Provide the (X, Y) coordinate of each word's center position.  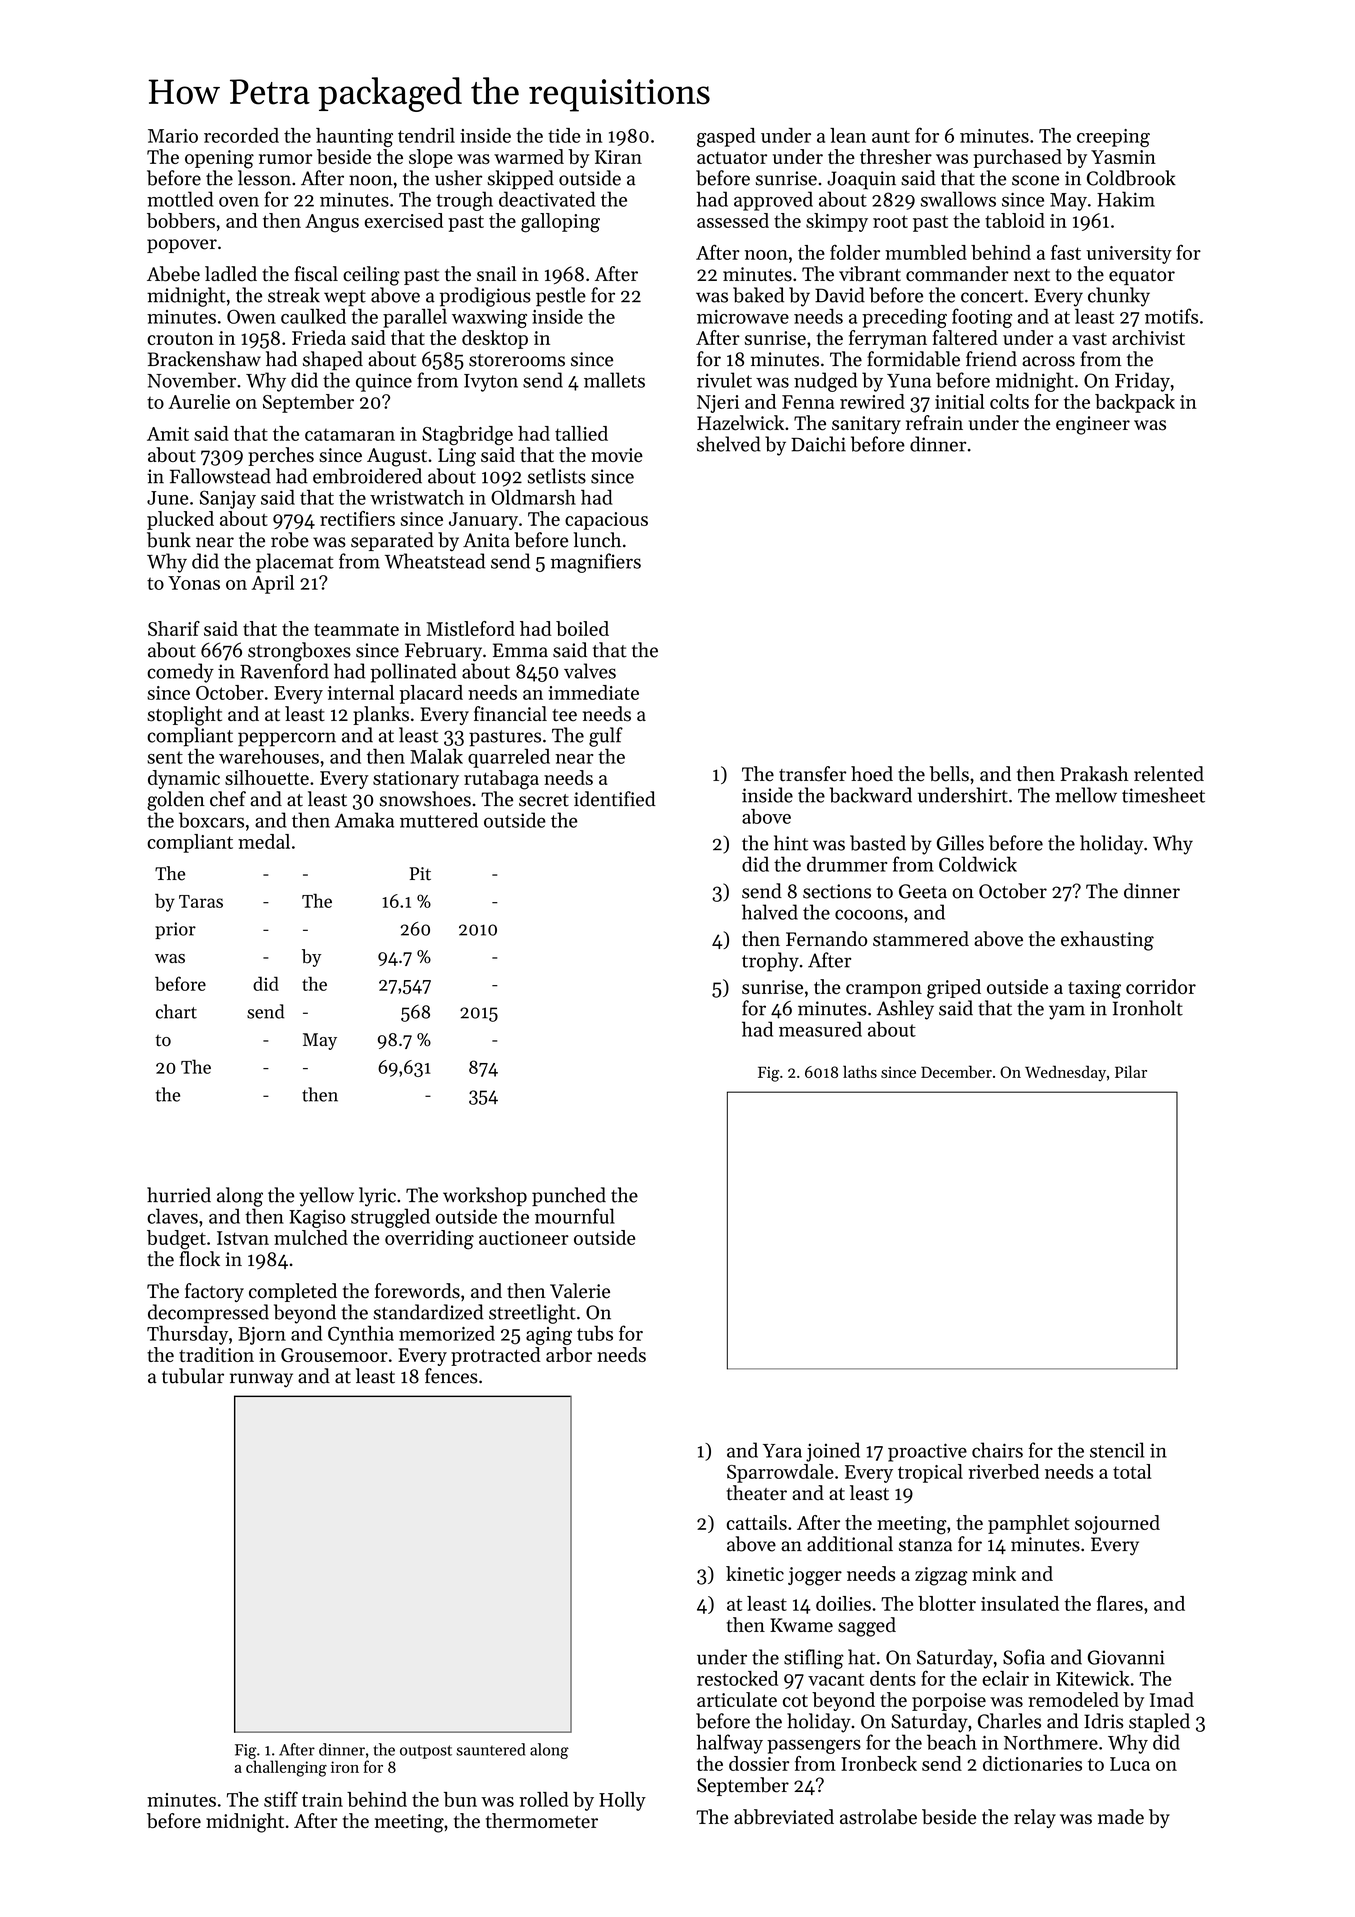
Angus (332, 223)
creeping (1113, 138)
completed (293, 1292)
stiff (281, 1799)
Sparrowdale (780, 1473)
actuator (732, 158)
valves (590, 671)
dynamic (184, 779)
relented (1169, 774)
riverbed (1004, 1471)
